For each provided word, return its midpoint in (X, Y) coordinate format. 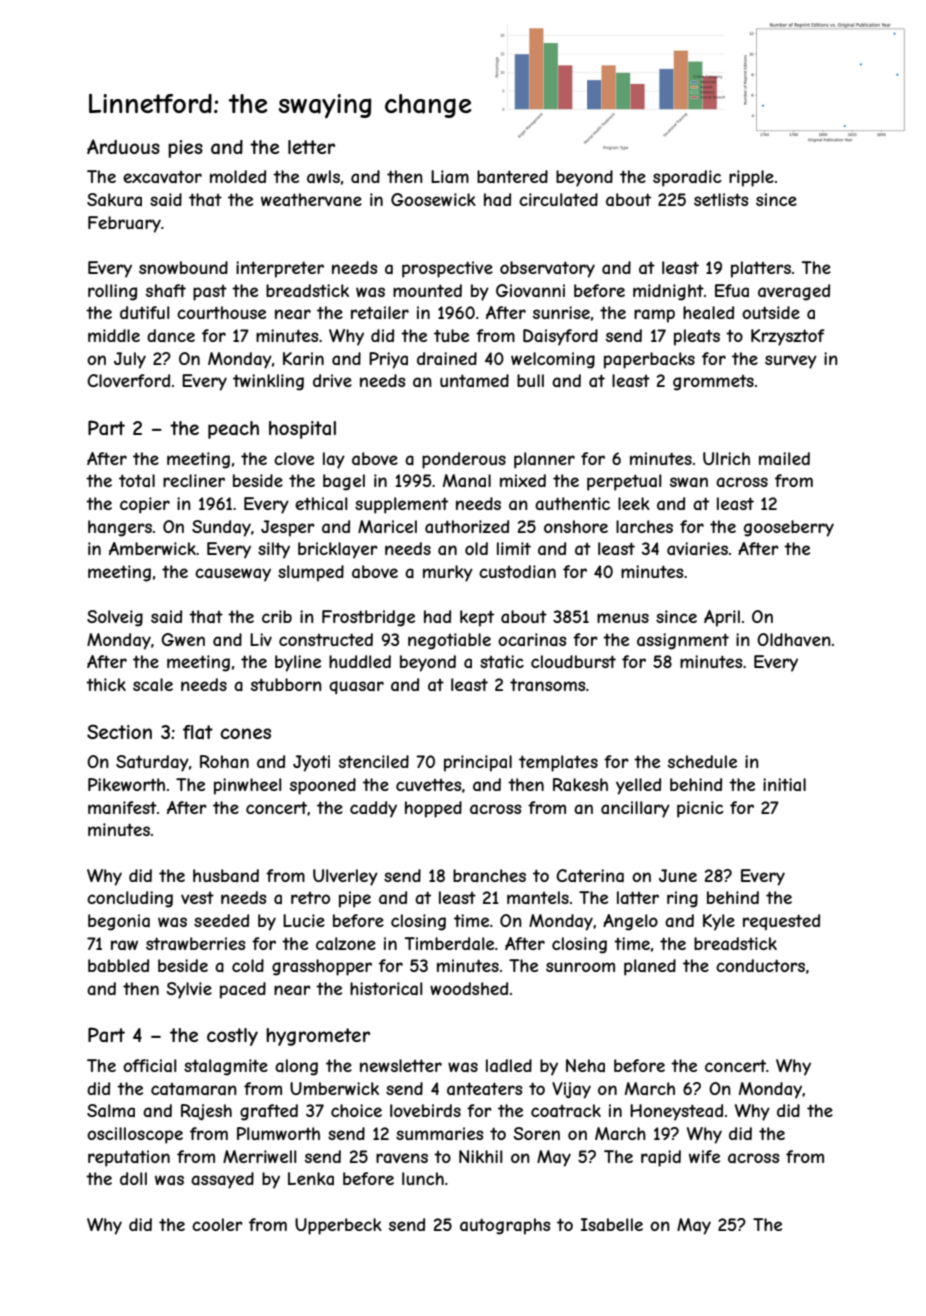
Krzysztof (788, 337)
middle (114, 335)
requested (781, 922)
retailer (380, 312)
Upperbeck (338, 1226)
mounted (427, 290)
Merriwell (260, 1156)
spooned (323, 786)
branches (489, 875)
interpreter (280, 269)
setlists (721, 199)
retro (310, 898)
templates (558, 763)
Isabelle (612, 1224)
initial (784, 784)
